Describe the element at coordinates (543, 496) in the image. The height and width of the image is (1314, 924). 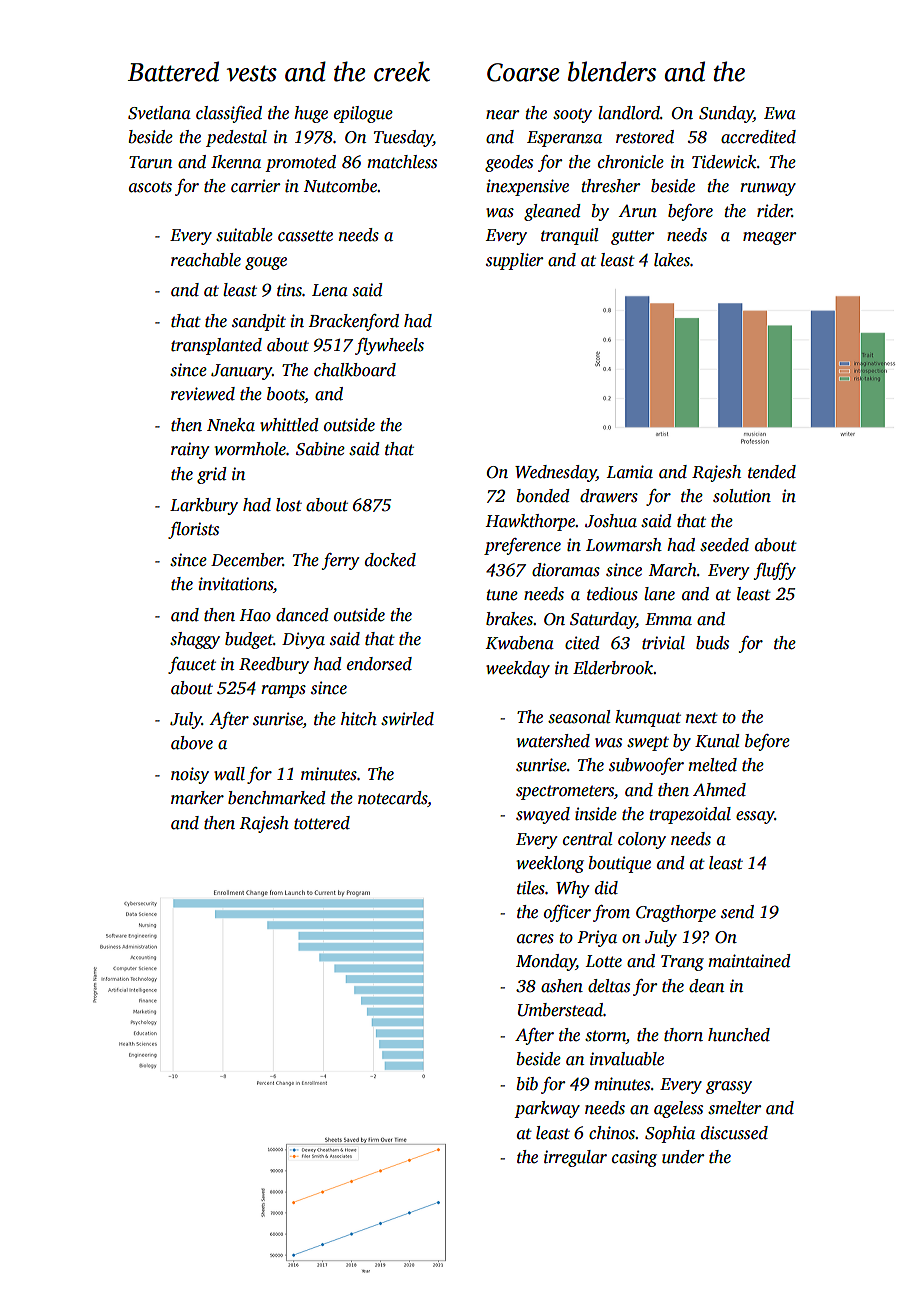
I see `bonded` at that location.
